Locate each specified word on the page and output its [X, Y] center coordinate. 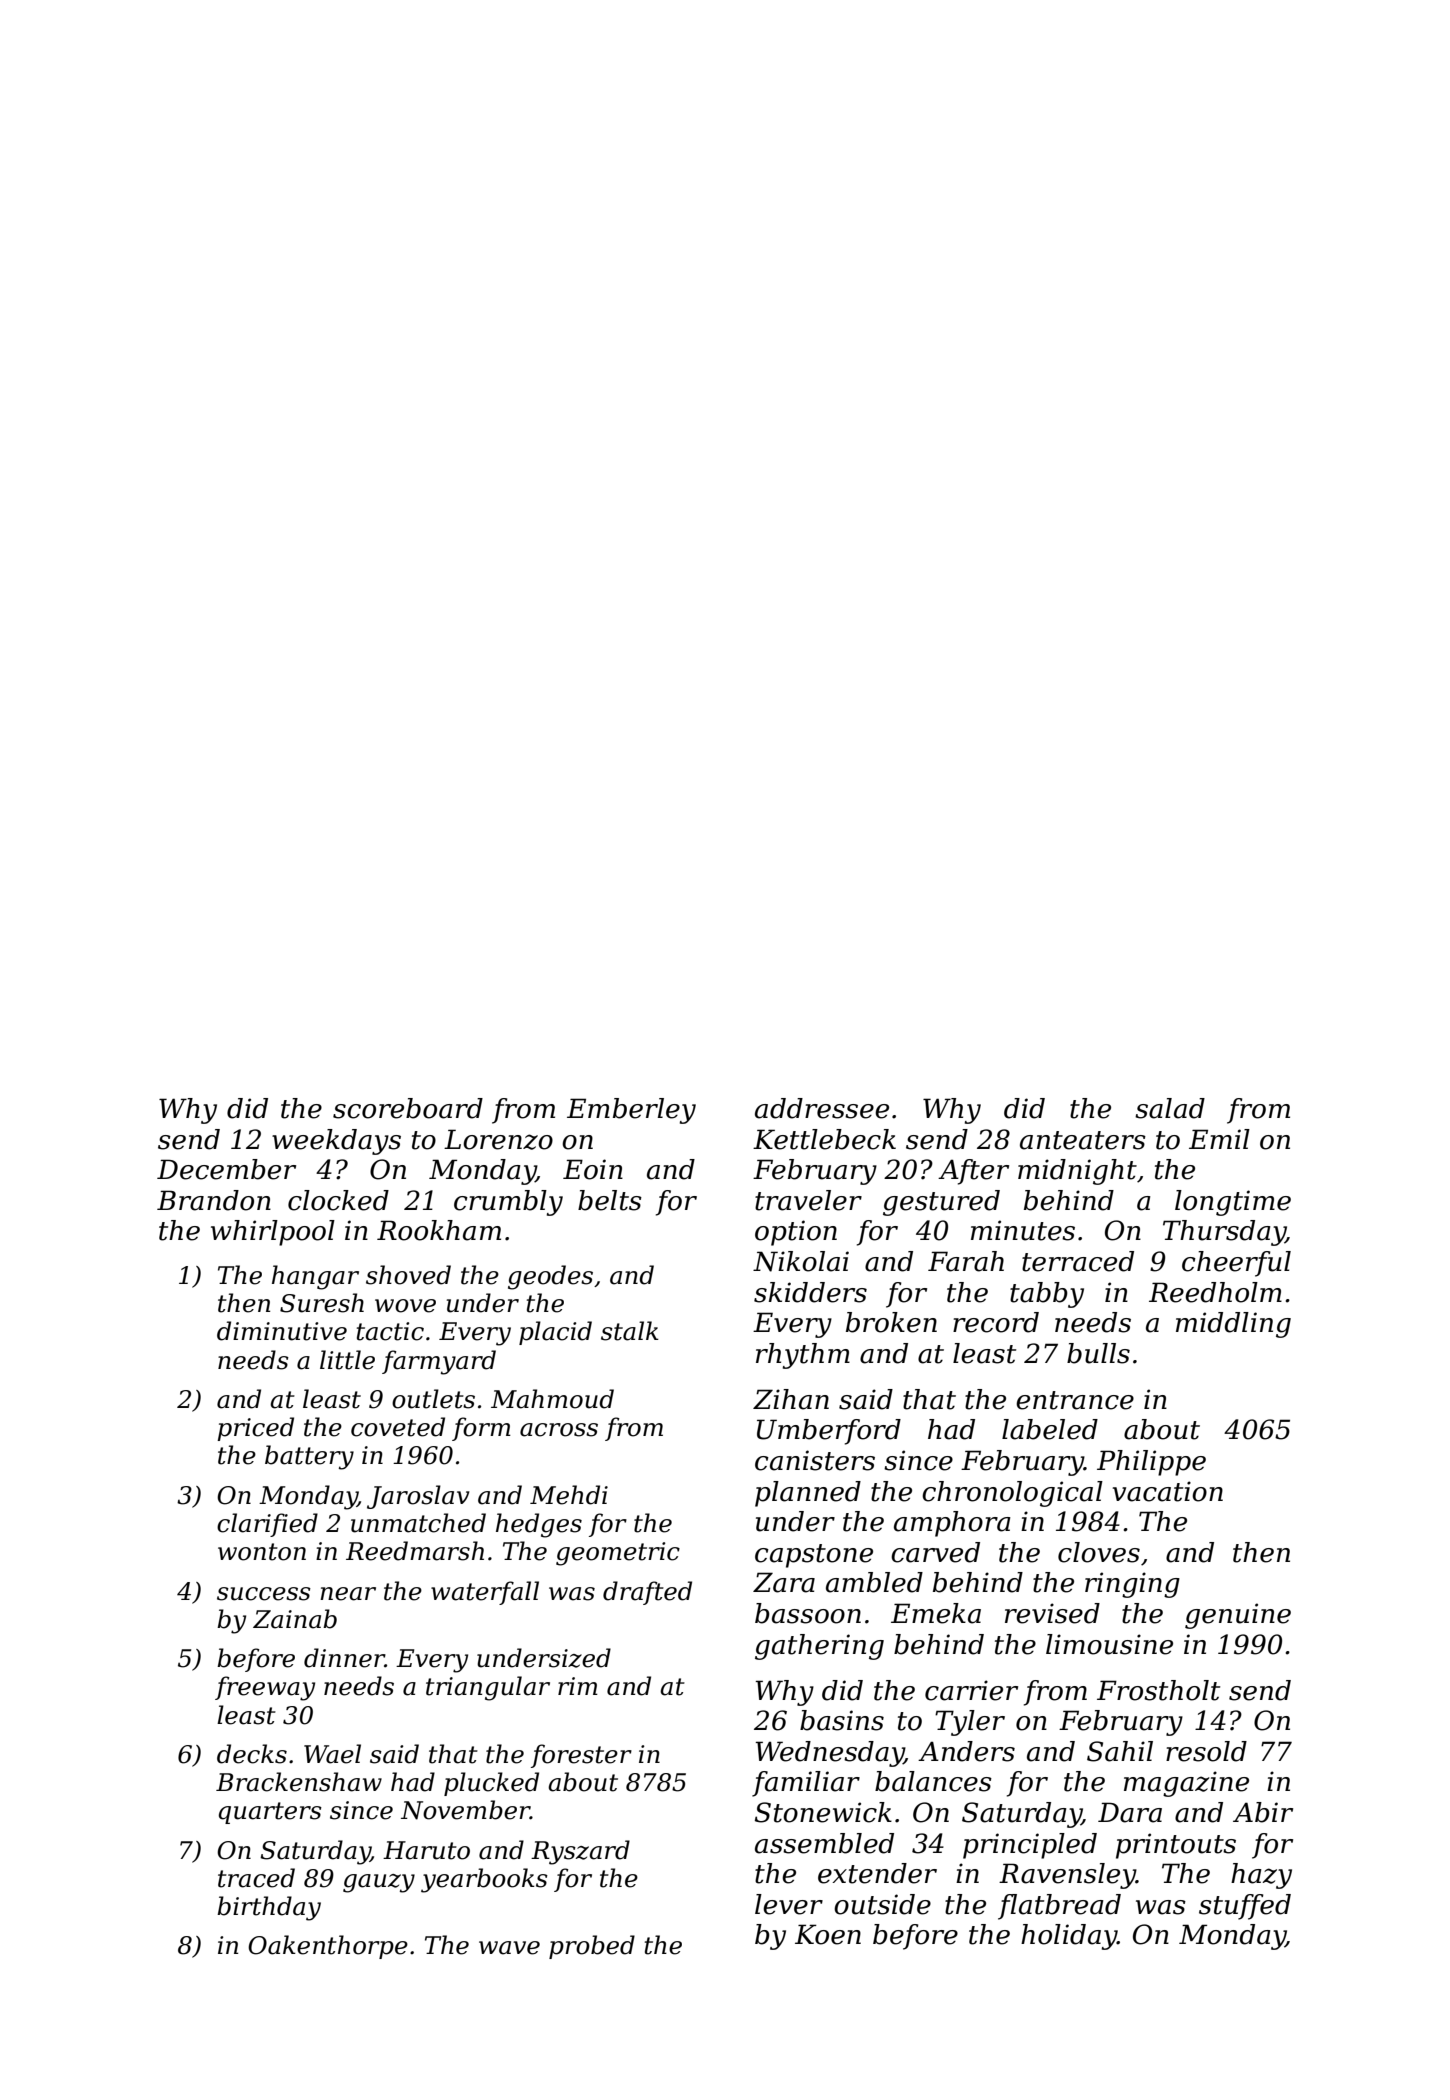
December [226, 1169]
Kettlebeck [824, 1139]
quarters [270, 1813]
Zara [784, 1582]
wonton [262, 1552]
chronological [1012, 1494]
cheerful [1236, 1264]
